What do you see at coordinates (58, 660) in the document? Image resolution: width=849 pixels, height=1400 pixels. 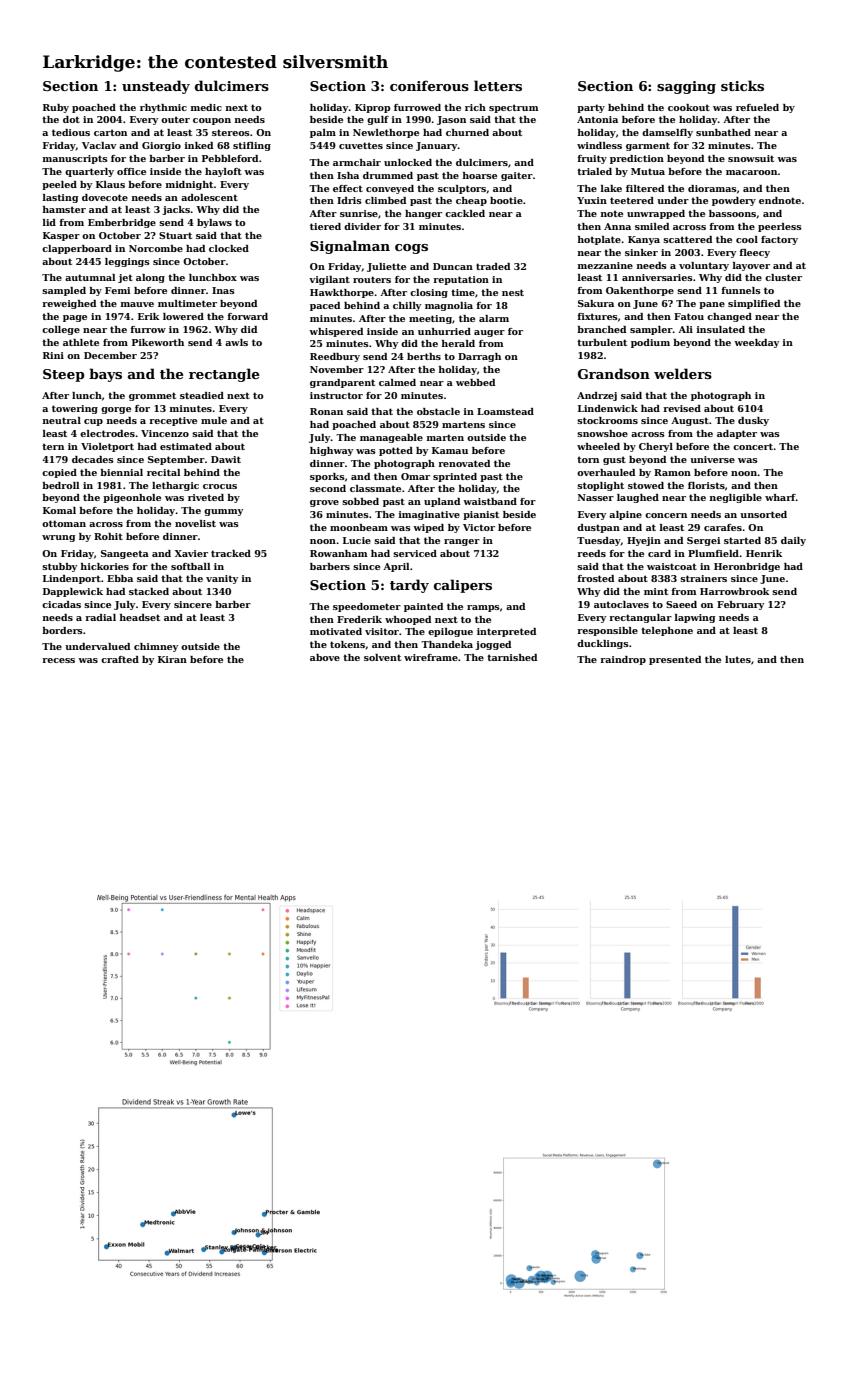 I see `recess` at bounding box center [58, 660].
